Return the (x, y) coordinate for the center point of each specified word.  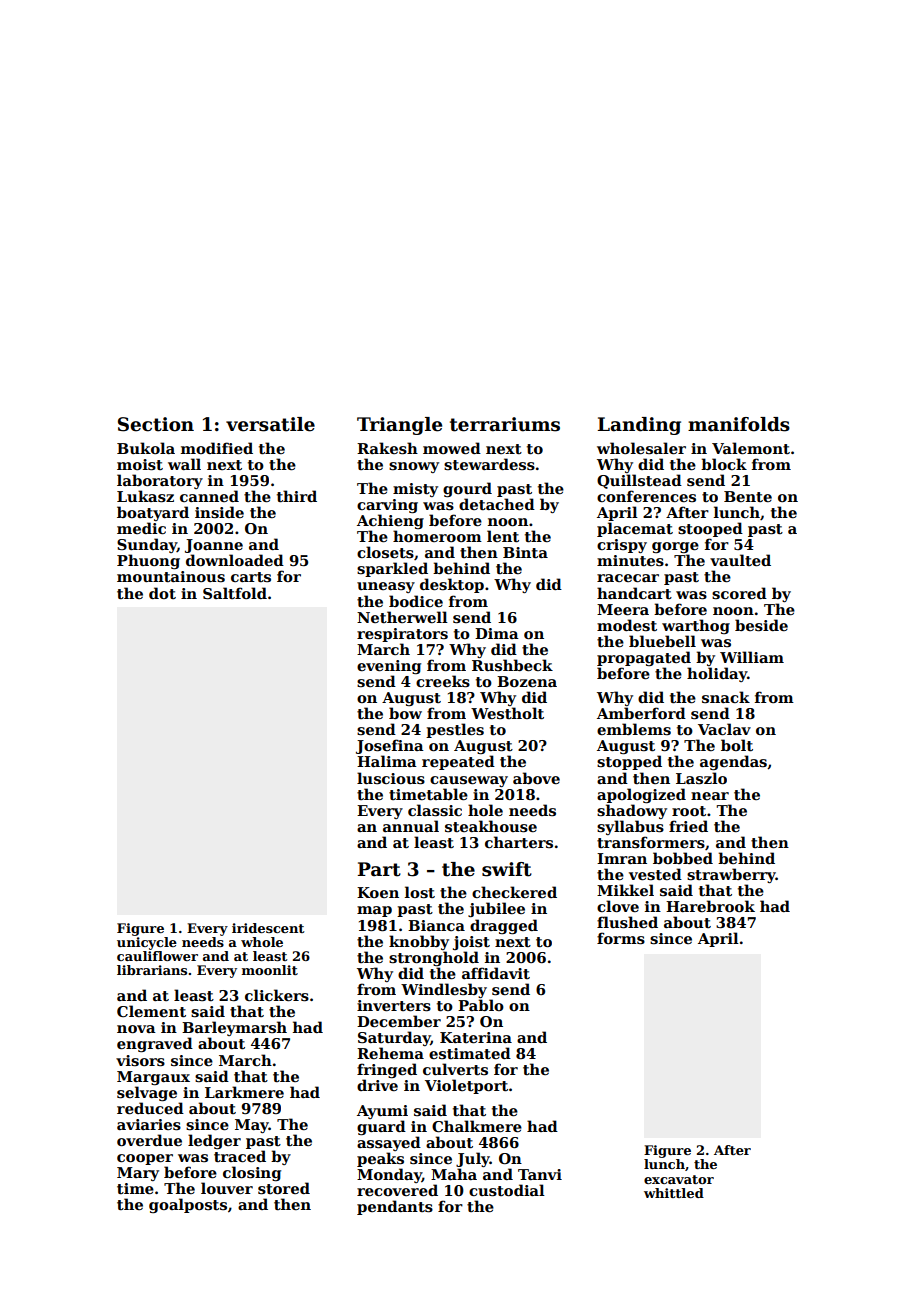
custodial (507, 1190)
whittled (674, 1193)
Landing (639, 426)
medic (141, 528)
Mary (138, 1174)
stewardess (489, 464)
